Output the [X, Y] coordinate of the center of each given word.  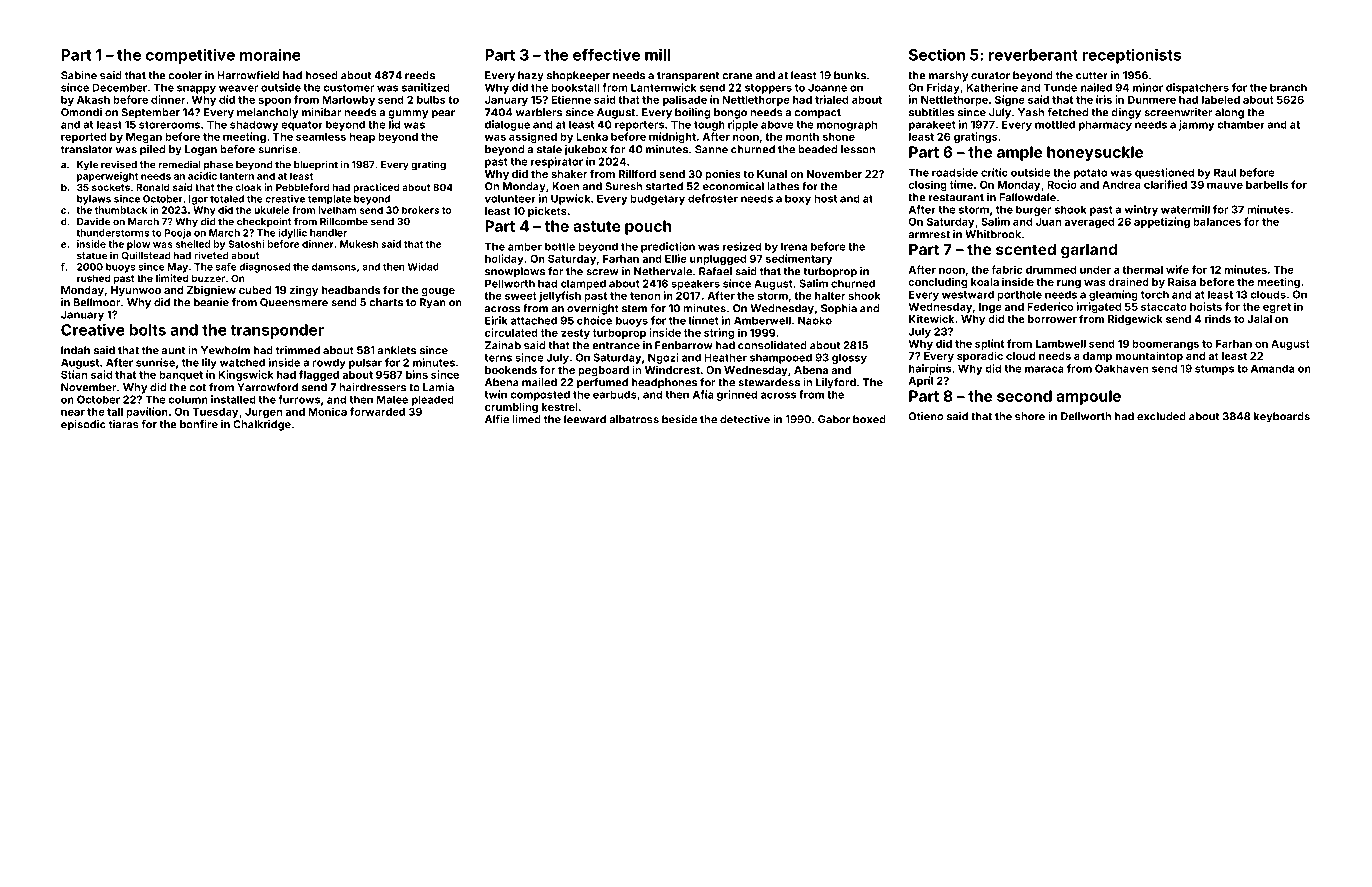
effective [606, 55]
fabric [1007, 269]
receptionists [1131, 56]
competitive [190, 56]
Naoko [815, 320]
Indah [75, 350]
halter [830, 296]
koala [985, 282]
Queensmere [294, 302]
